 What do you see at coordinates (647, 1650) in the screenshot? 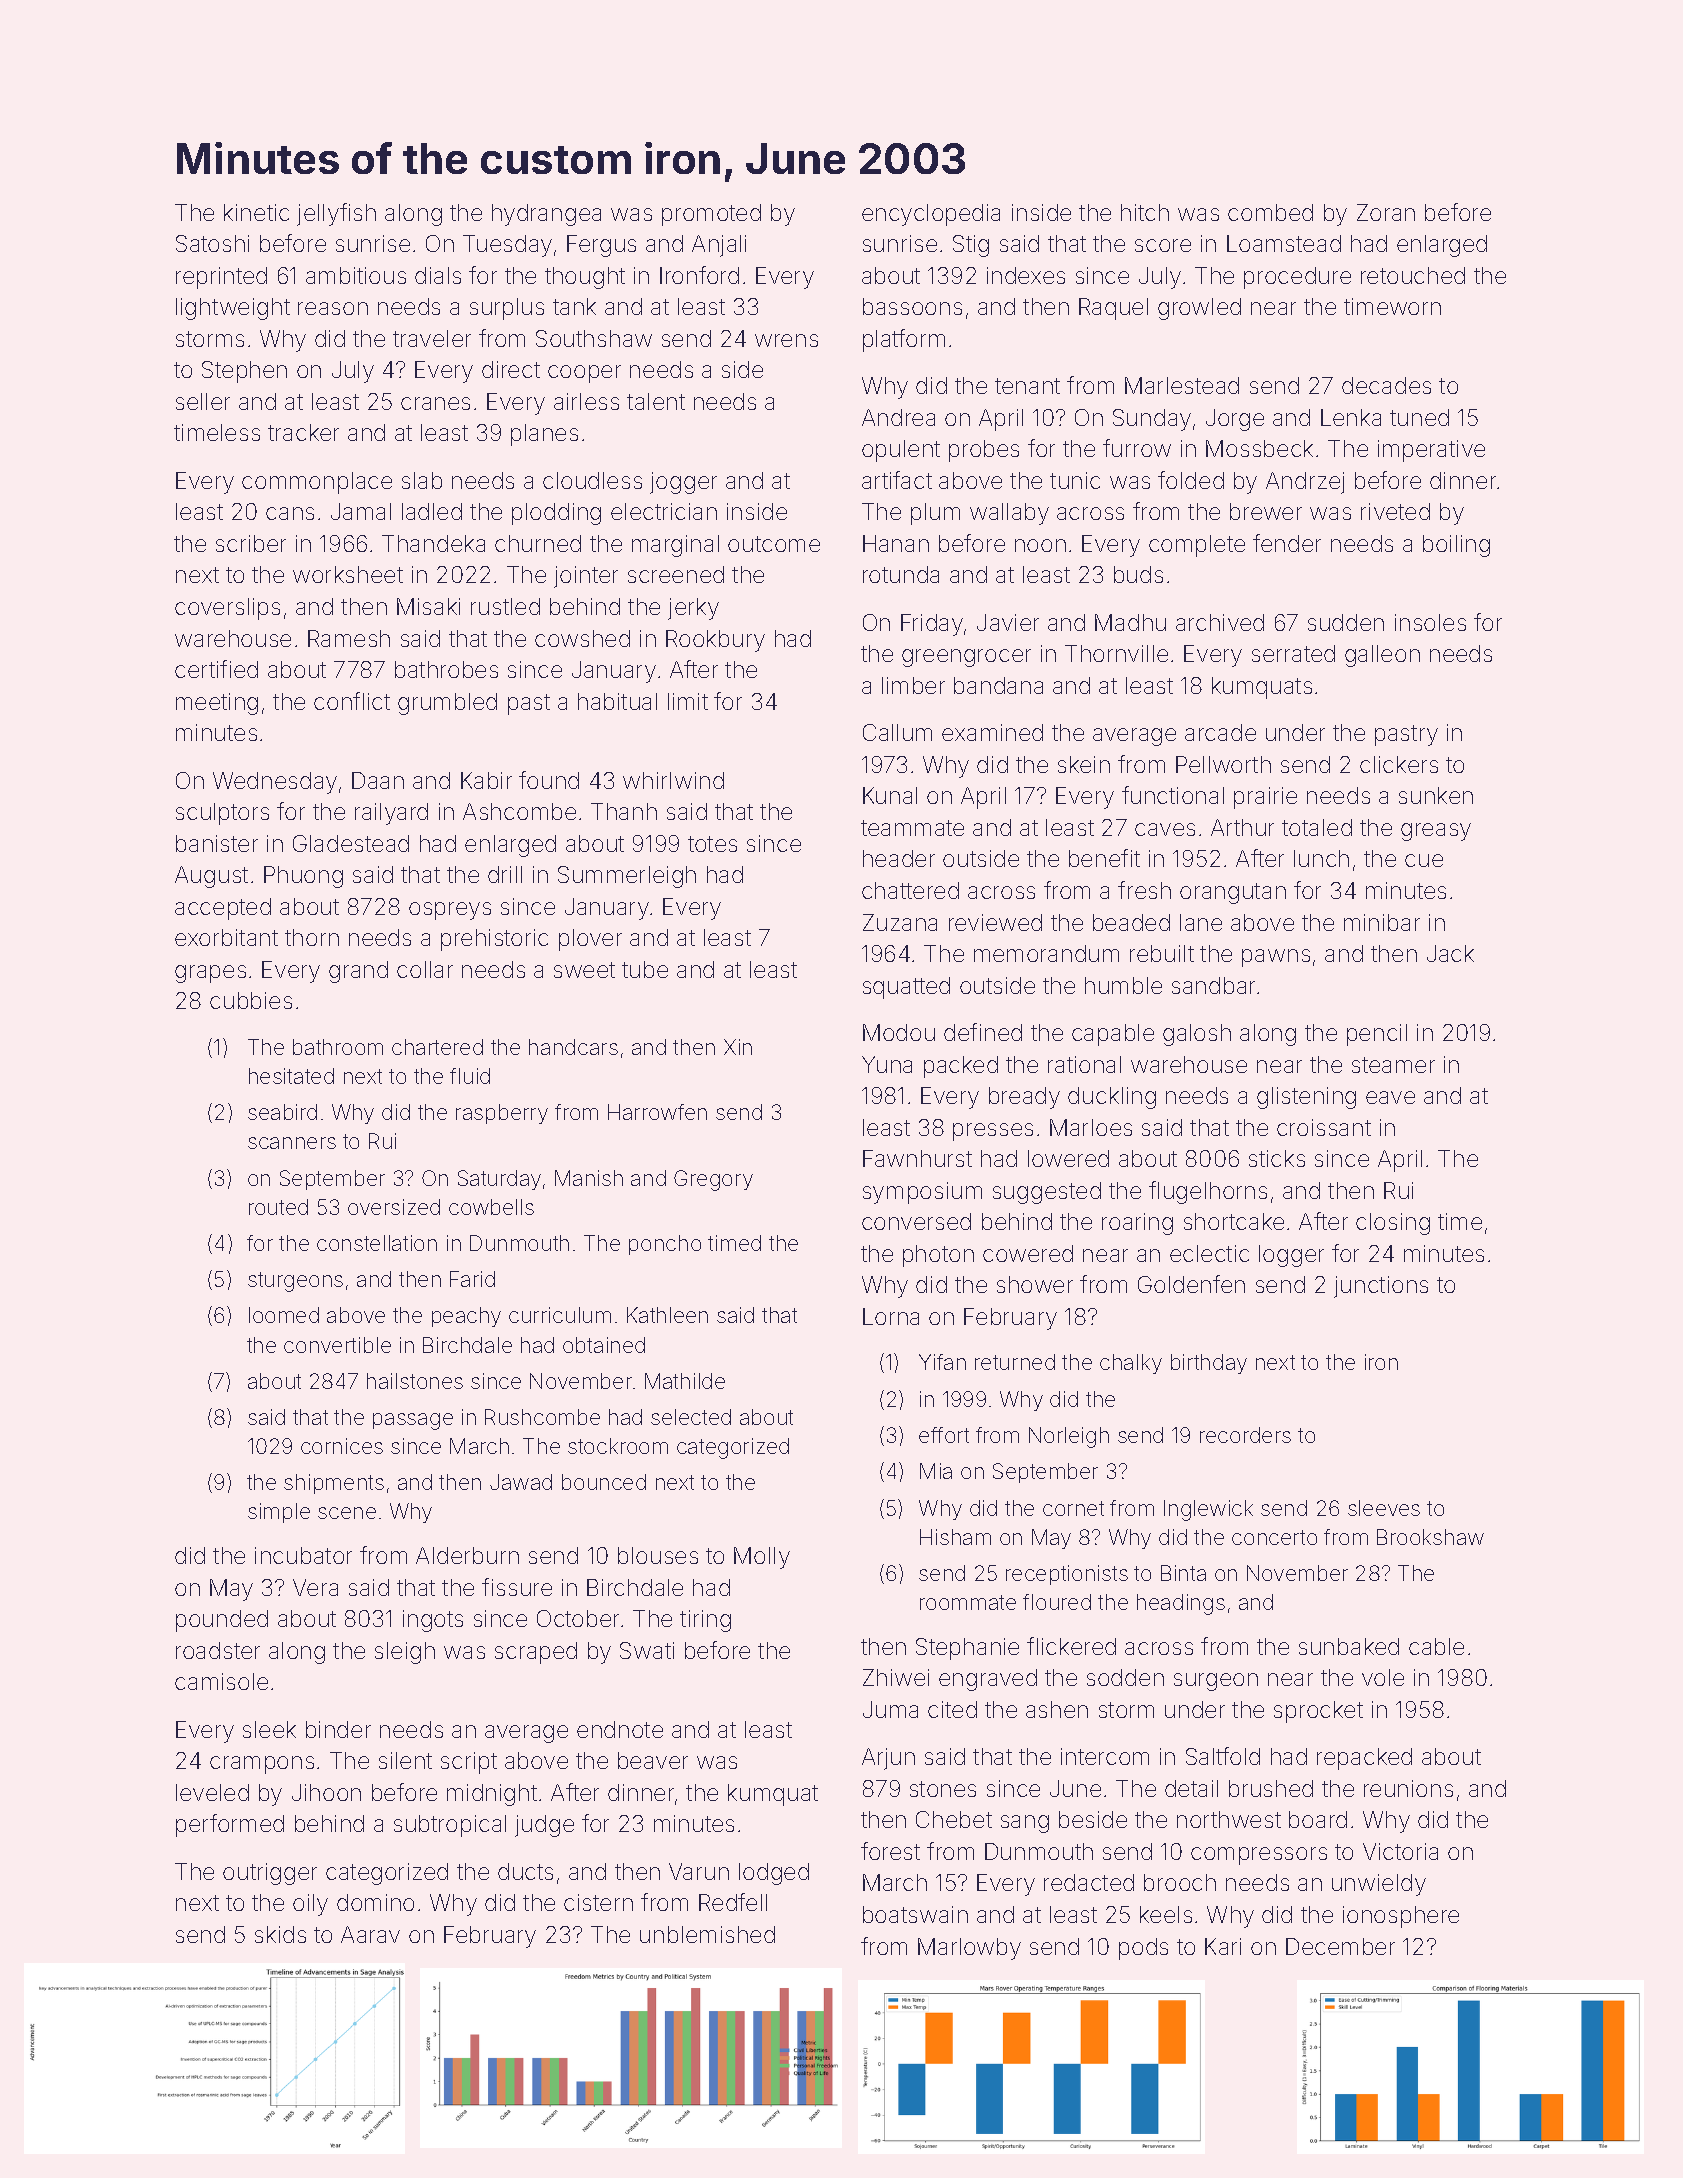
I see `Swati` at bounding box center [647, 1650].
